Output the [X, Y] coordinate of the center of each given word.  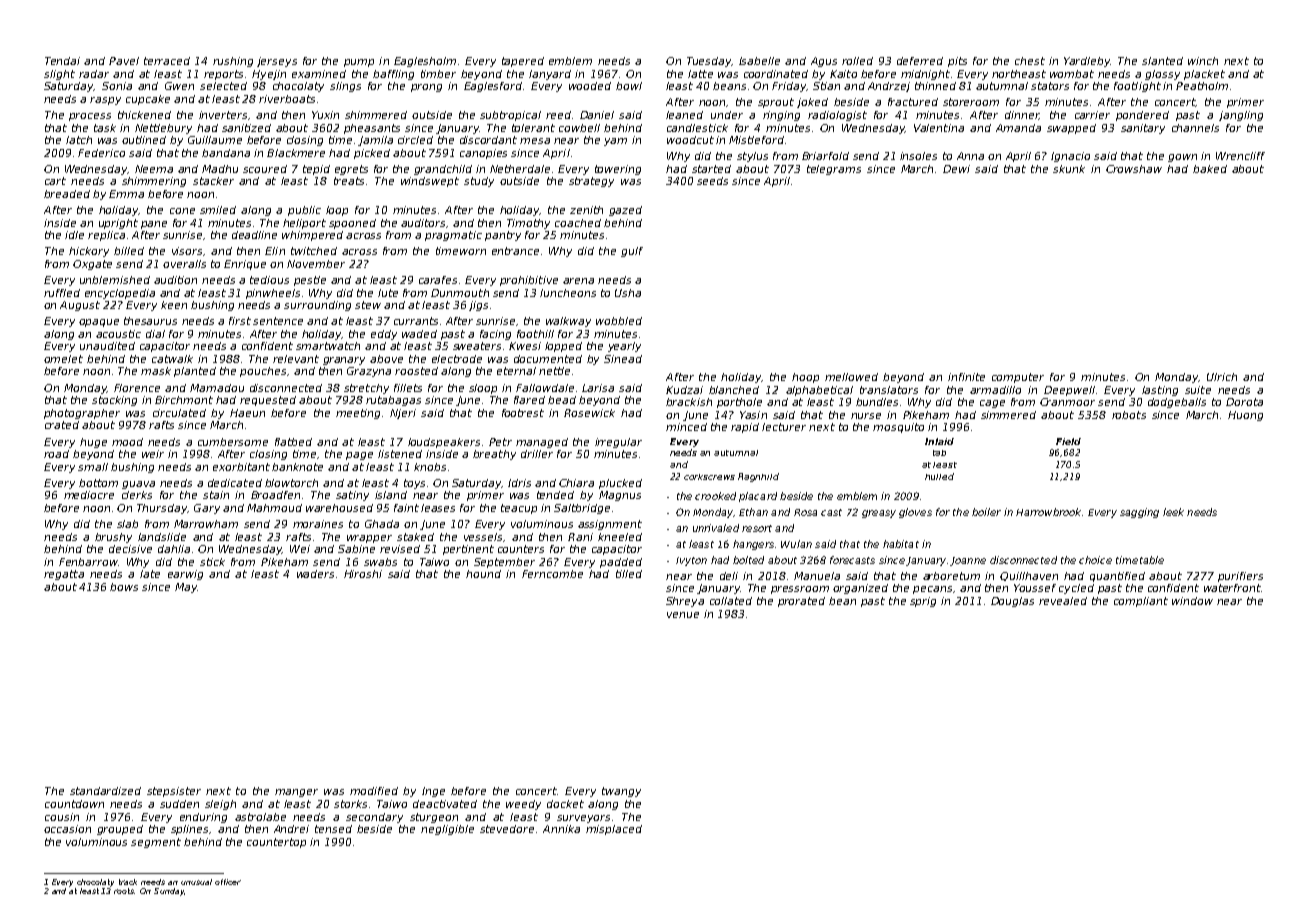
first [240, 321]
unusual [196, 882]
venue [683, 615]
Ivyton [691, 561]
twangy [621, 792]
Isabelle [759, 61]
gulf [632, 252]
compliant [1141, 602]
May [186, 588]
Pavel [124, 61]
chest [1030, 61]
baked [1210, 169]
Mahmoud [274, 508]
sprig [923, 602]
